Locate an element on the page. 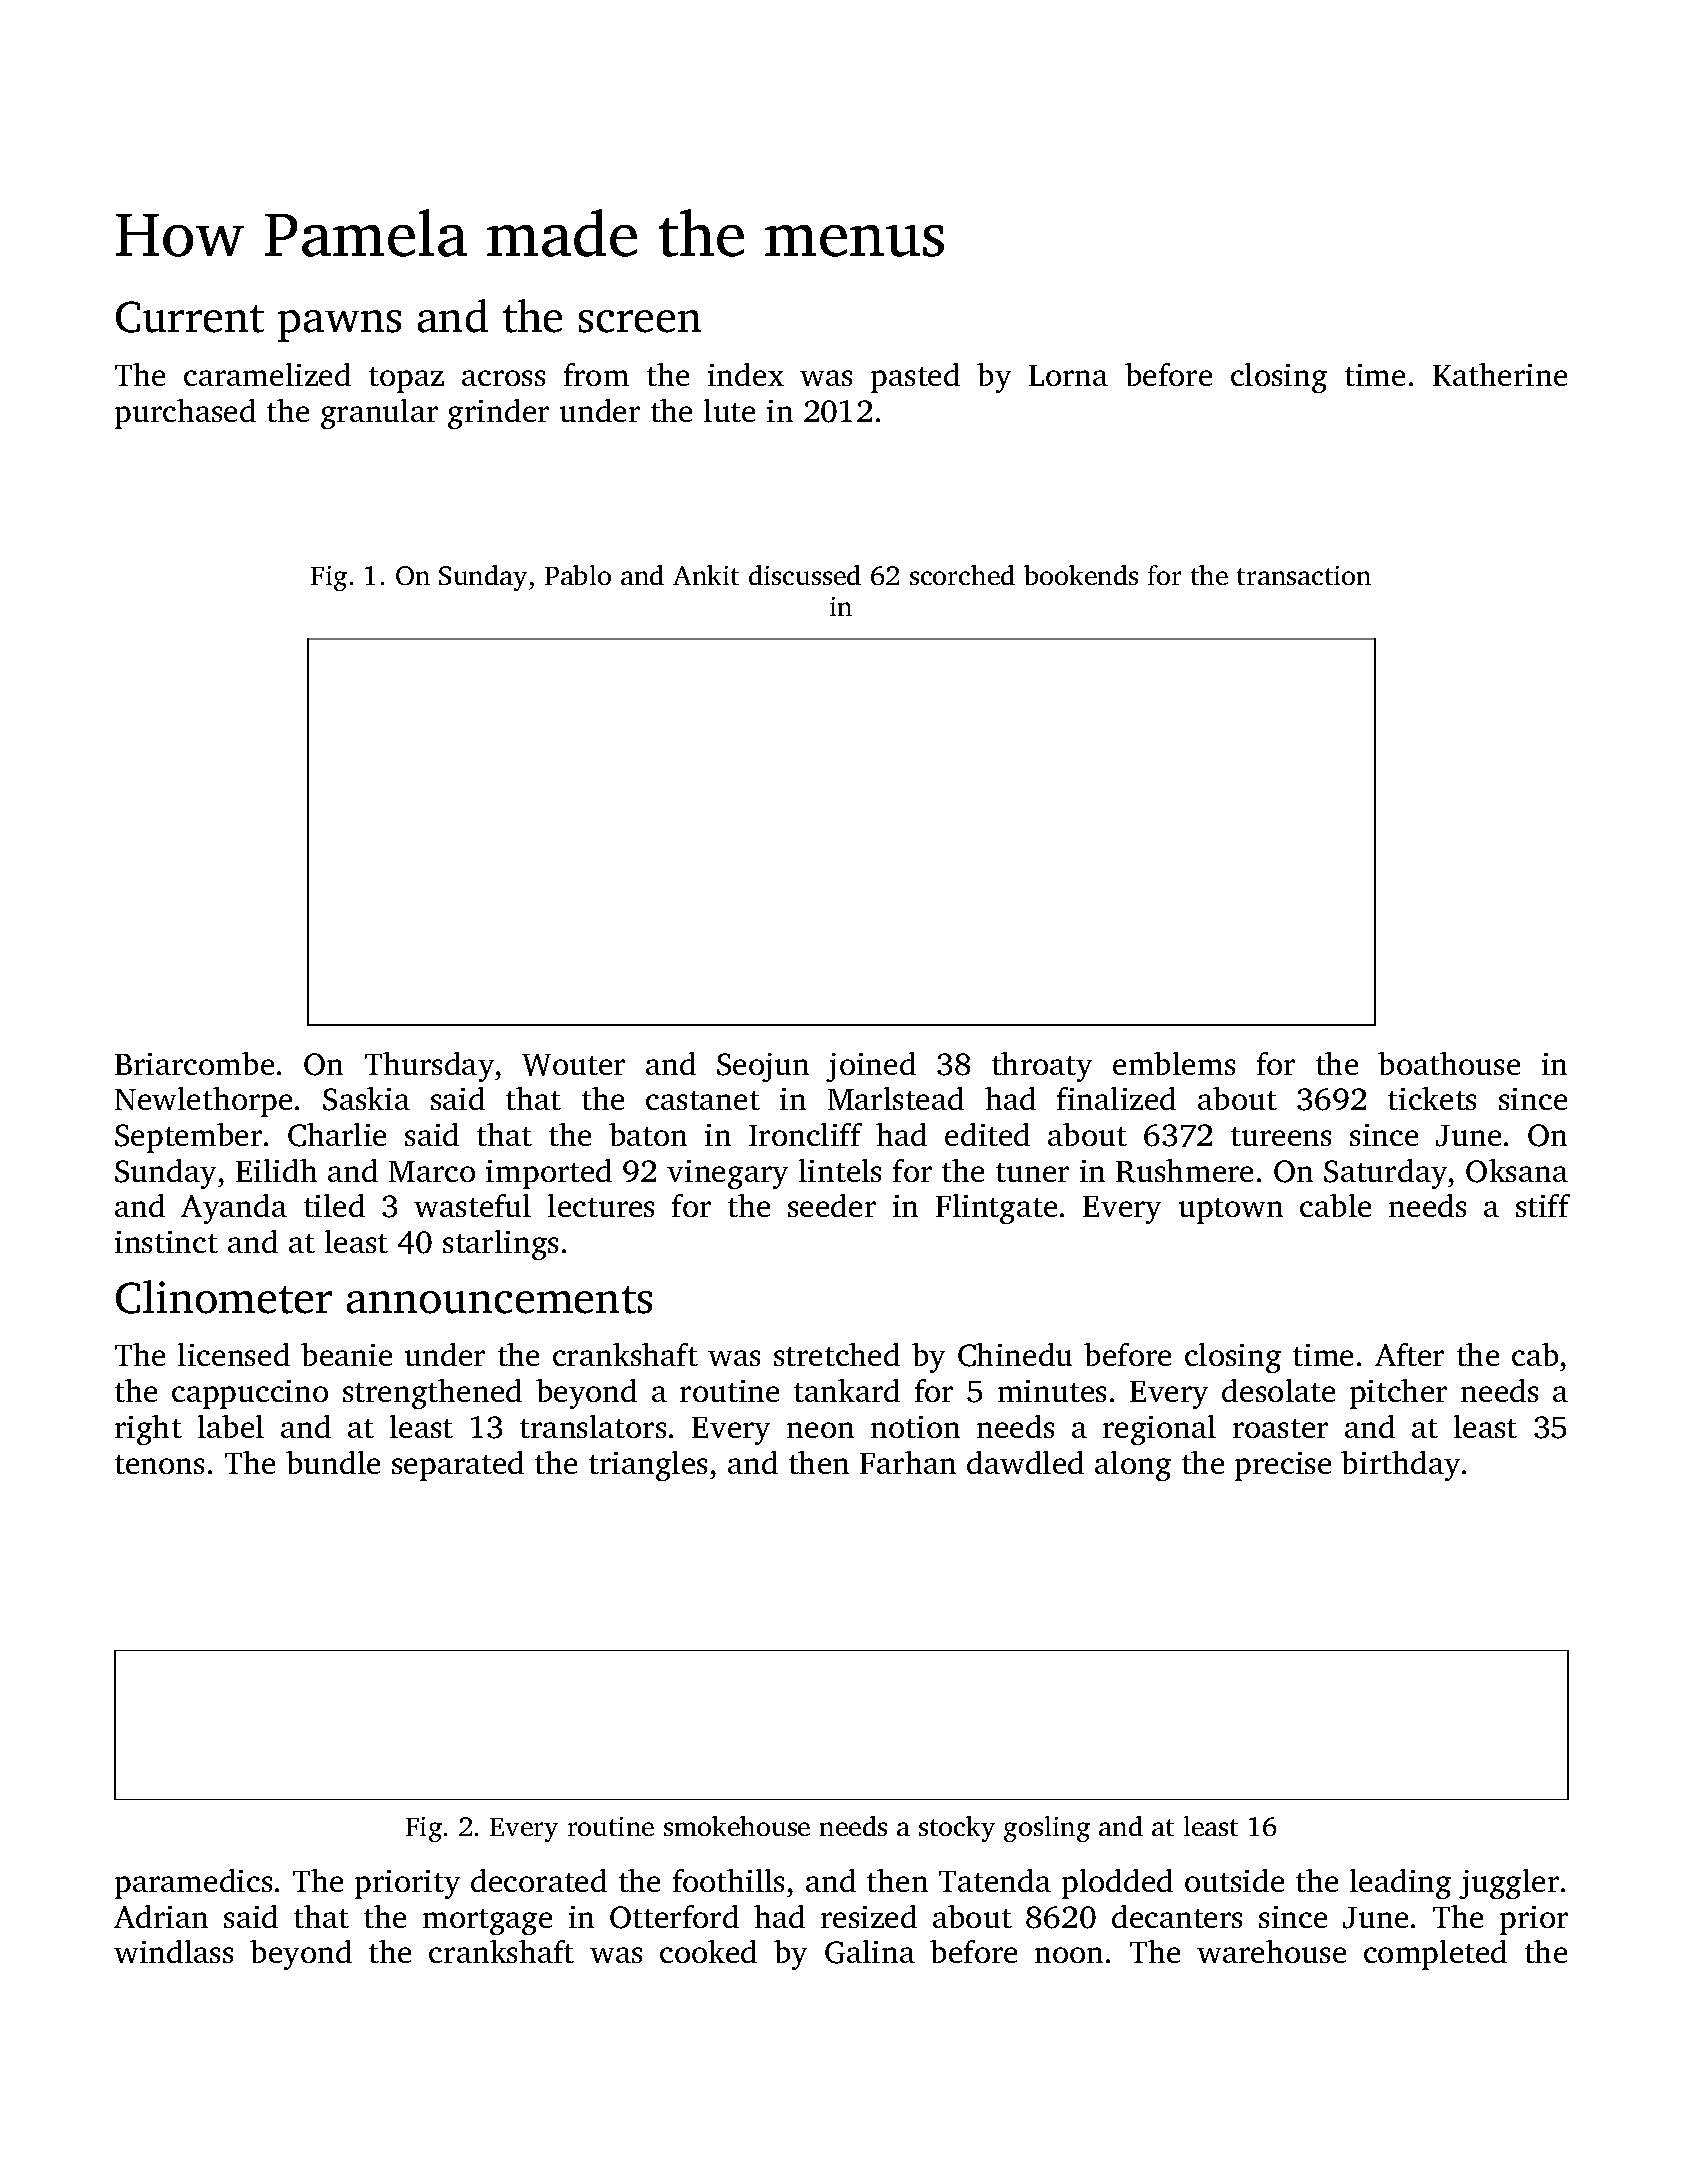 The width and height of the document is (1683, 2178). lectures is located at coordinates (601, 1205).
